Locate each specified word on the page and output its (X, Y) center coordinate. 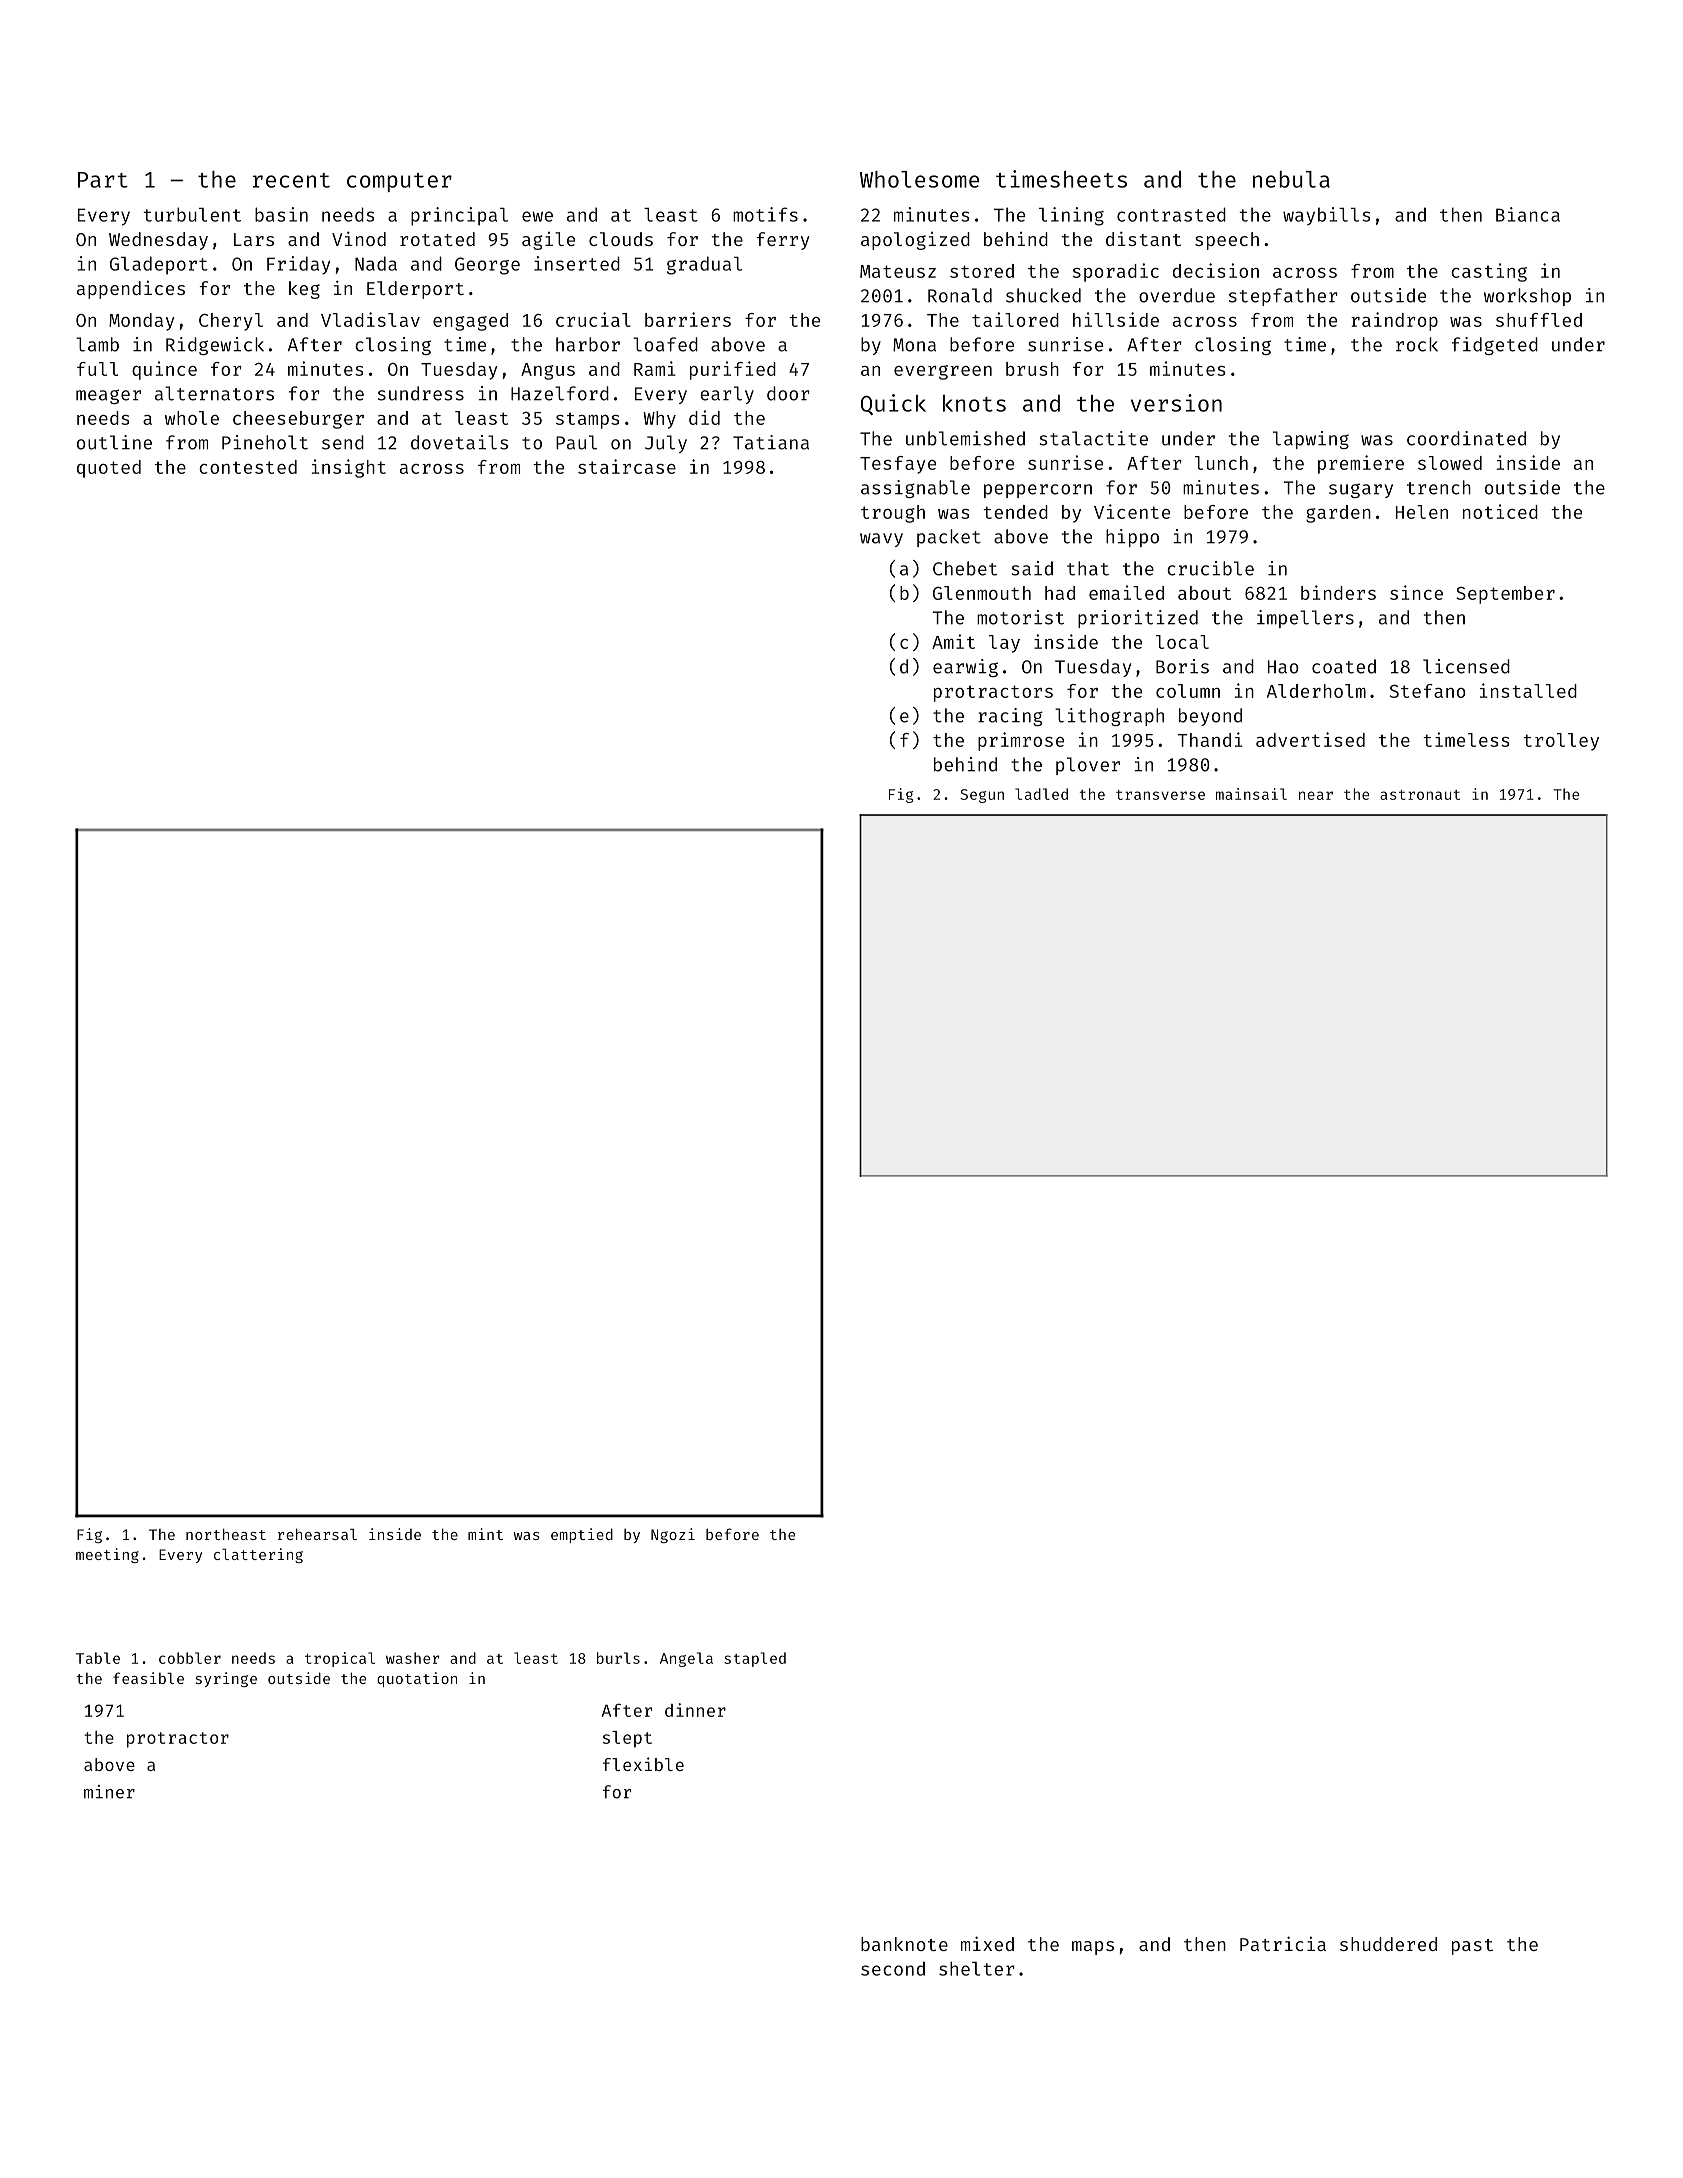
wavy (881, 540)
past (1472, 1947)
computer (399, 182)
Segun (982, 796)
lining (1071, 216)
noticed (1500, 511)
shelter (977, 1968)
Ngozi (673, 1535)
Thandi (1209, 739)
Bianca (1528, 214)
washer (413, 1658)
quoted (109, 469)
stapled (755, 1659)
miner (109, 1792)
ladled (1041, 794)
